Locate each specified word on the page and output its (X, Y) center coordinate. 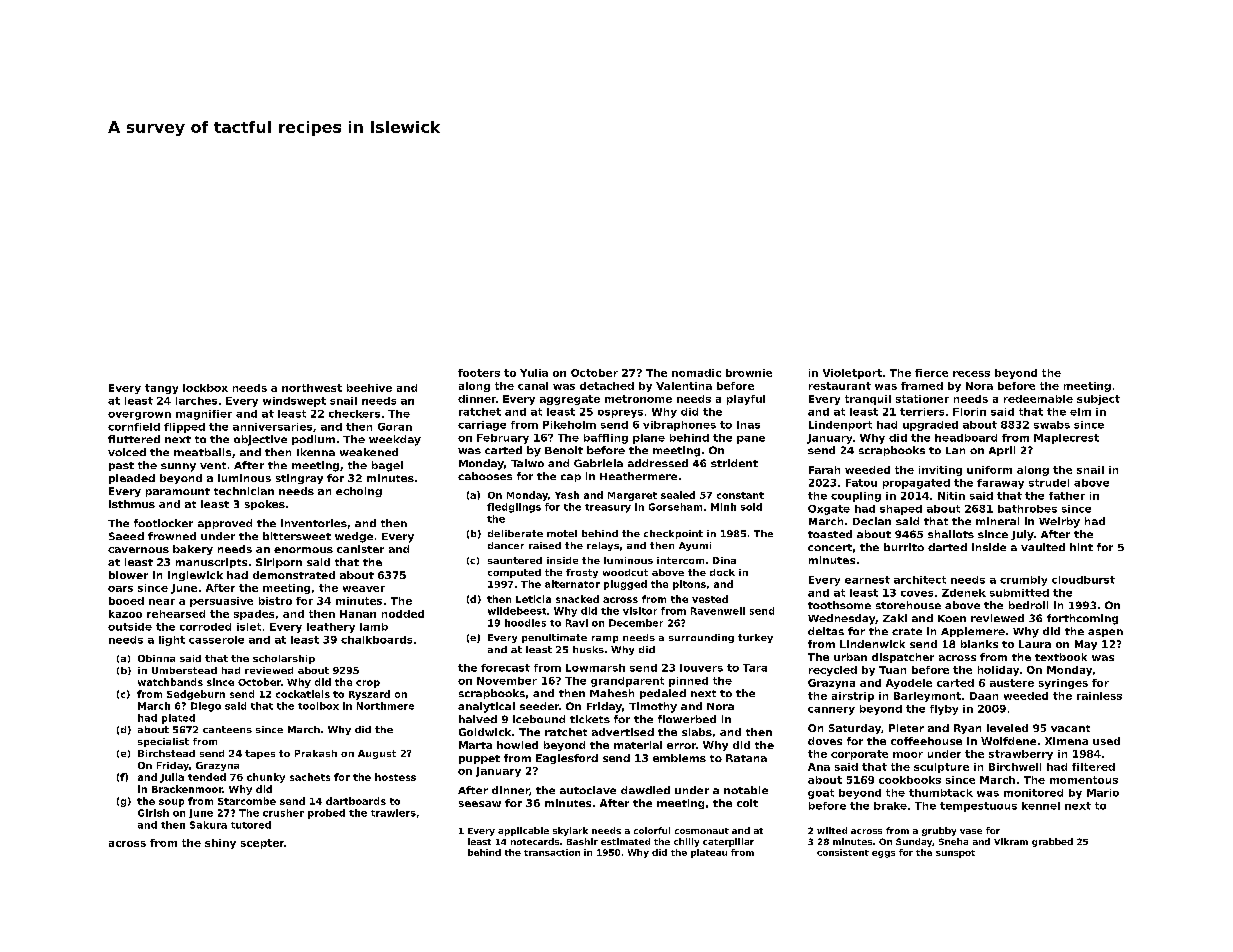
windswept (294, 402)
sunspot (955, 854)
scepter (262, 844)
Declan (872, 521)
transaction (552, 852)
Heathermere (638, 476)
